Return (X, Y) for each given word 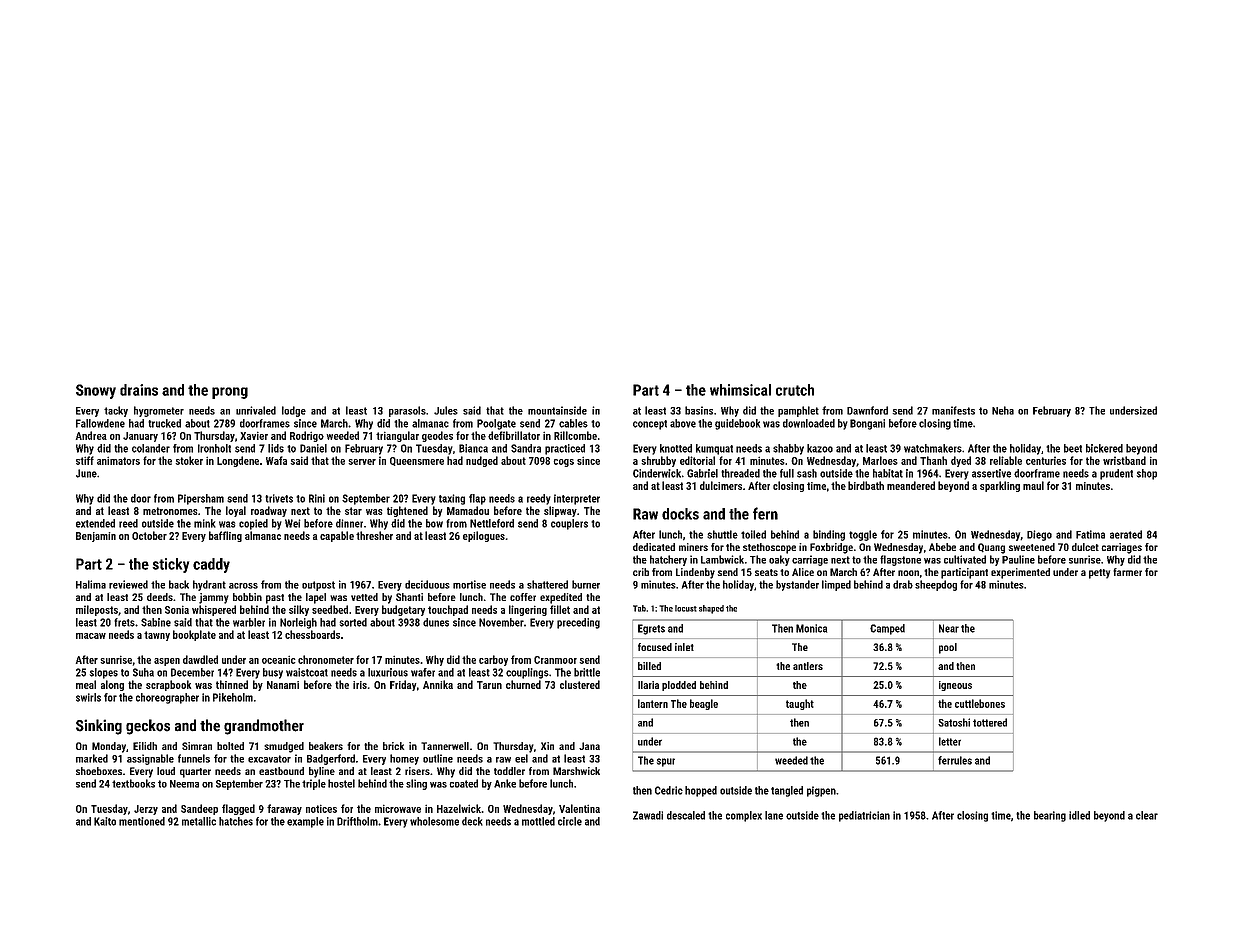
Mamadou (468, 510)
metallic (199, 821)
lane (774, 815)
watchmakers (933, 448)
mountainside (557, 410)
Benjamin (96, 537)
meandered (911, 485)
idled (1079, 815)
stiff (85, 460)
